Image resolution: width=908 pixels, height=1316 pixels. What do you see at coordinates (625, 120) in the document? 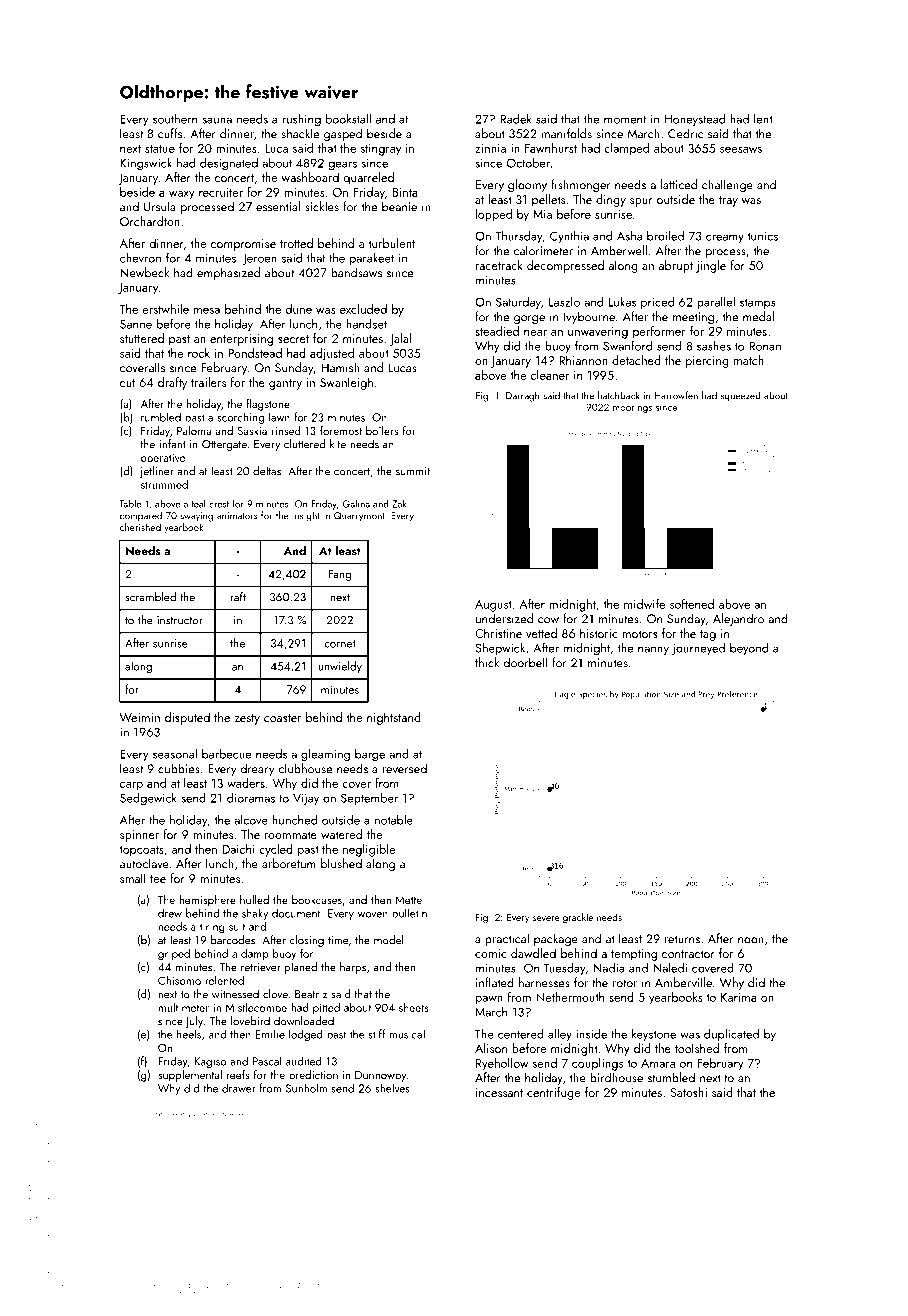
I see `moment` at bounding box center [625, 120].
